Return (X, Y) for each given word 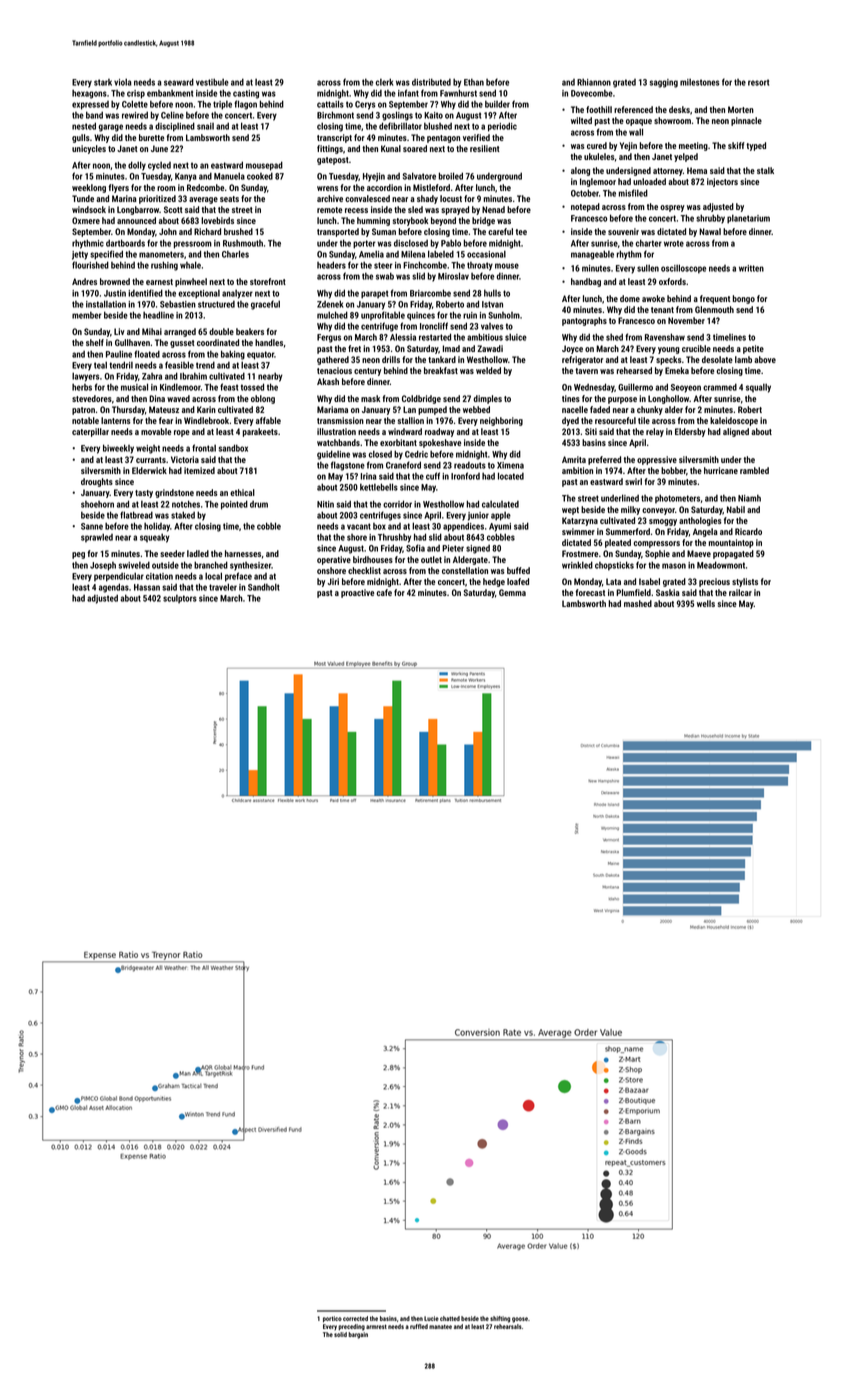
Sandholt (264, 587)
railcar (740, 592)
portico (332, 1319)
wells (706, 603)
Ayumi (500, 527)
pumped (432, 410)
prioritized (157, 199)
